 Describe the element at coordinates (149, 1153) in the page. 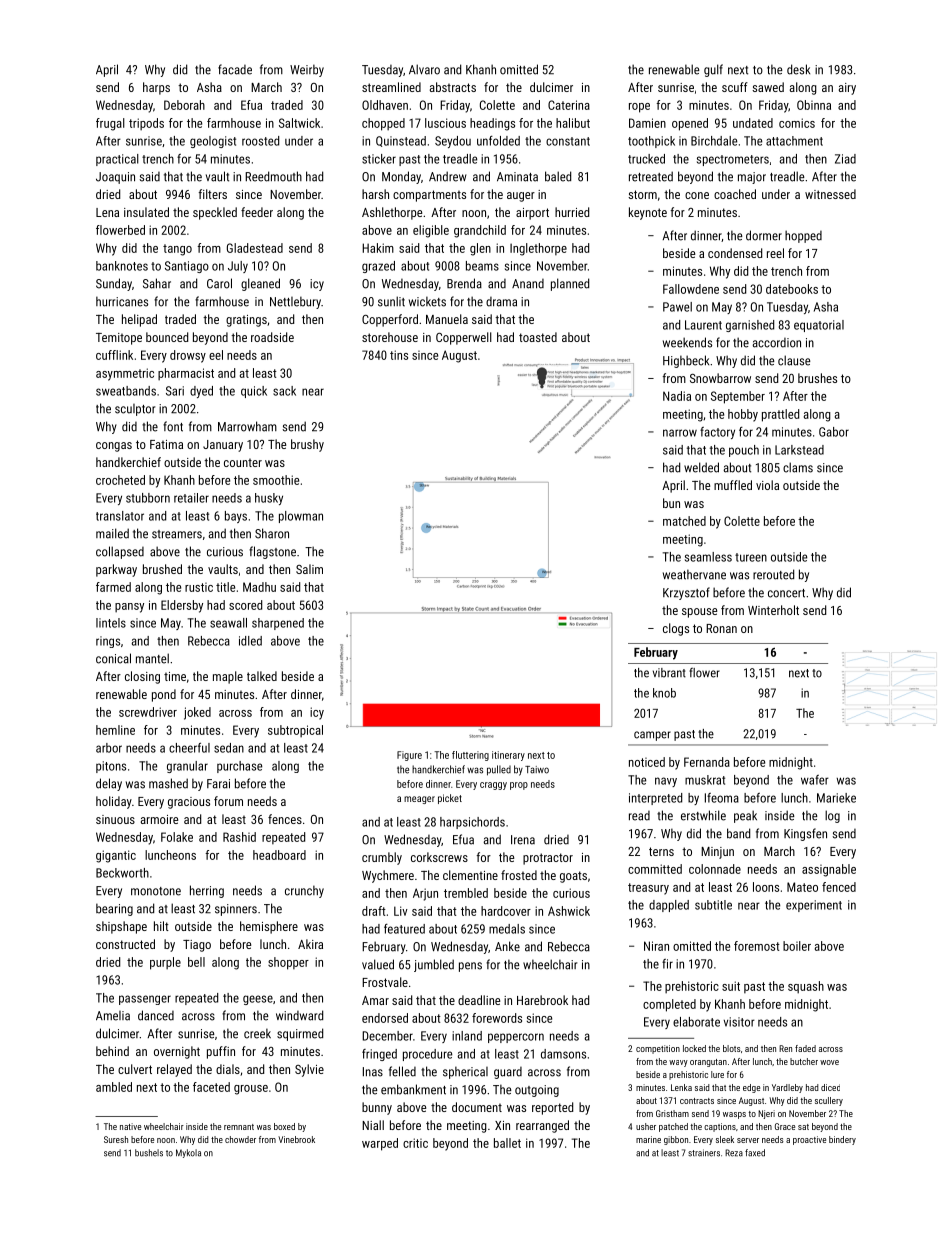

I see `bushels` at that location.
